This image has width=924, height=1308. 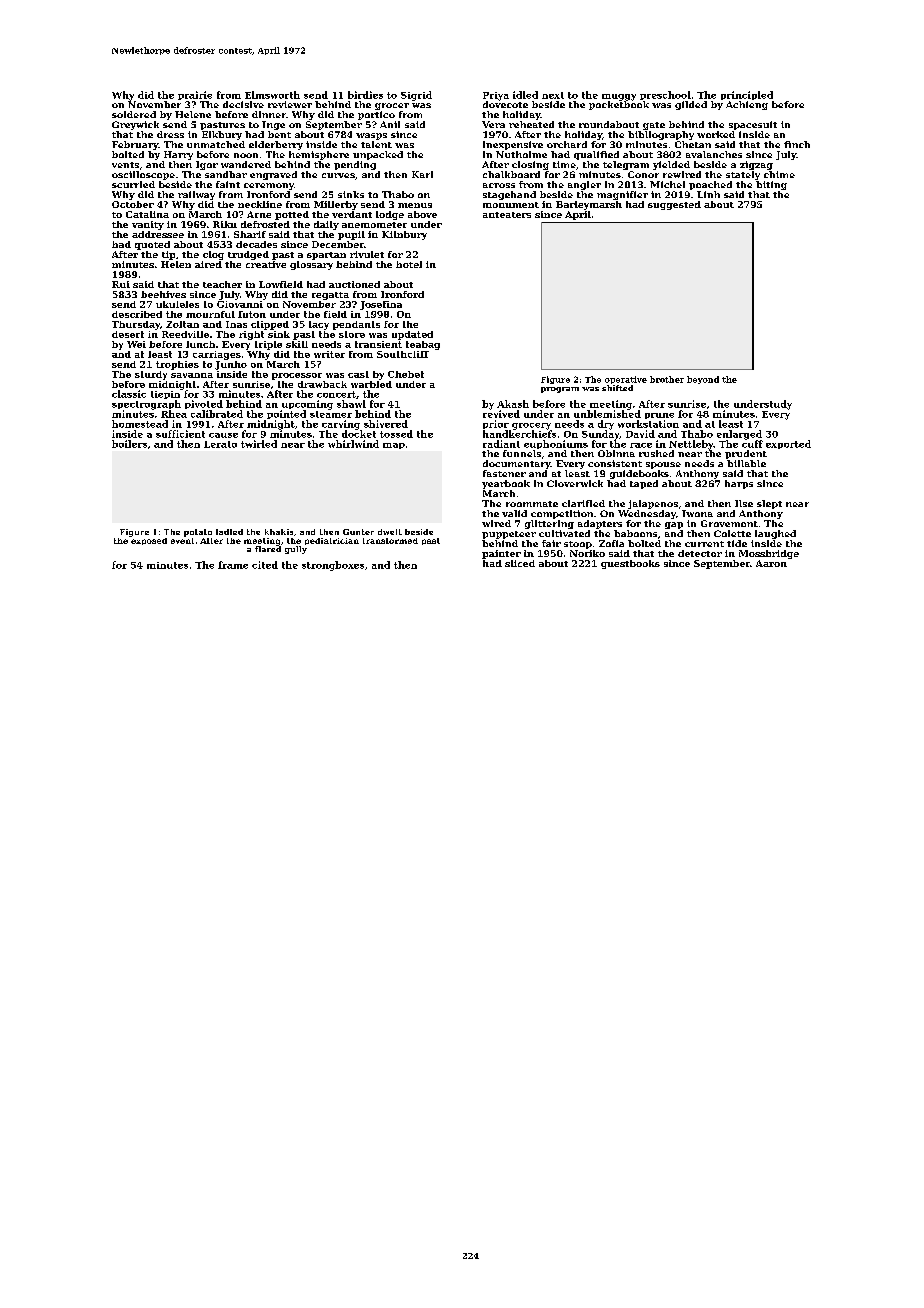 I want to click on Giovanni, so click(x=240, y=304).
